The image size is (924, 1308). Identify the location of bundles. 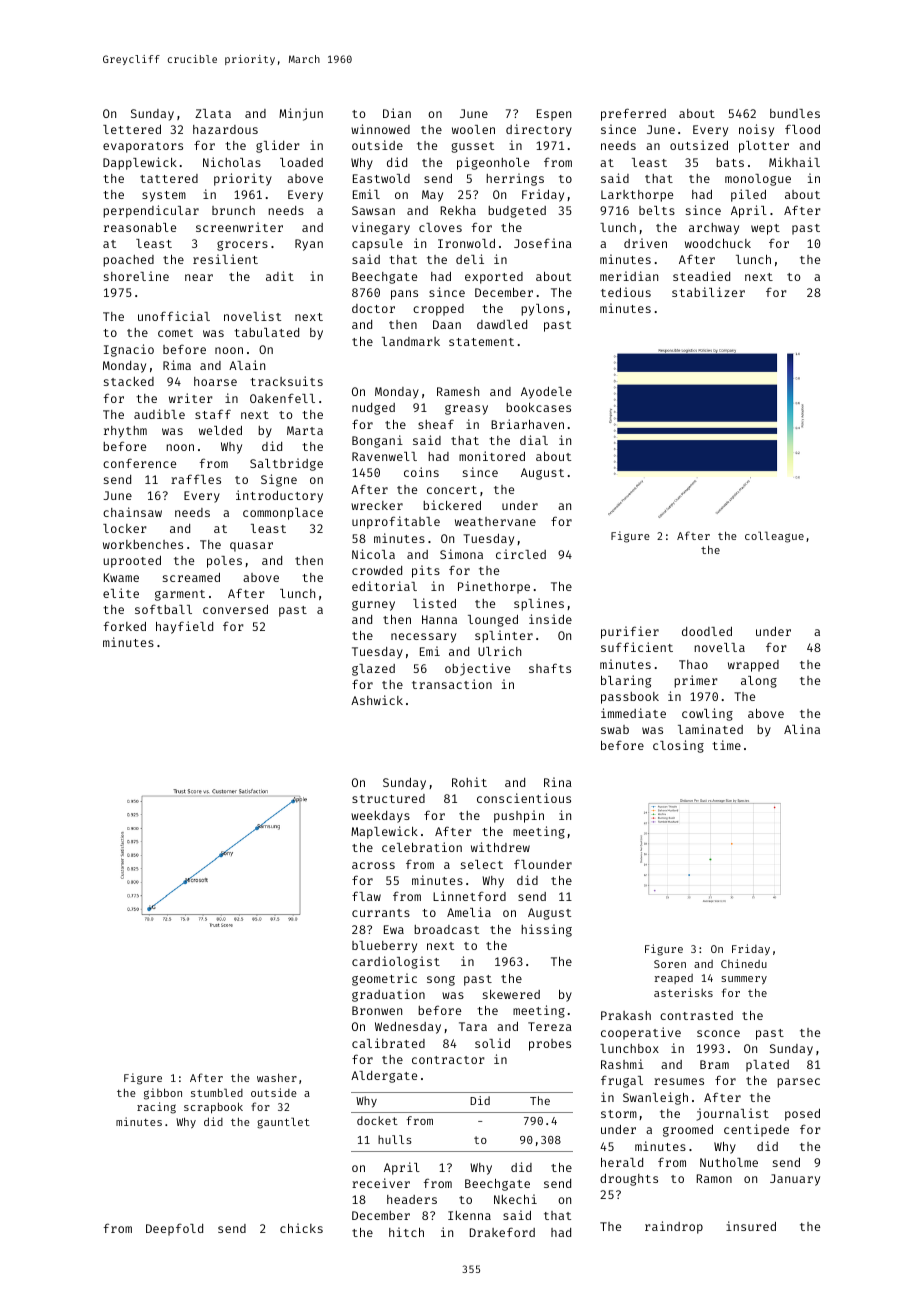
(795, 113).
